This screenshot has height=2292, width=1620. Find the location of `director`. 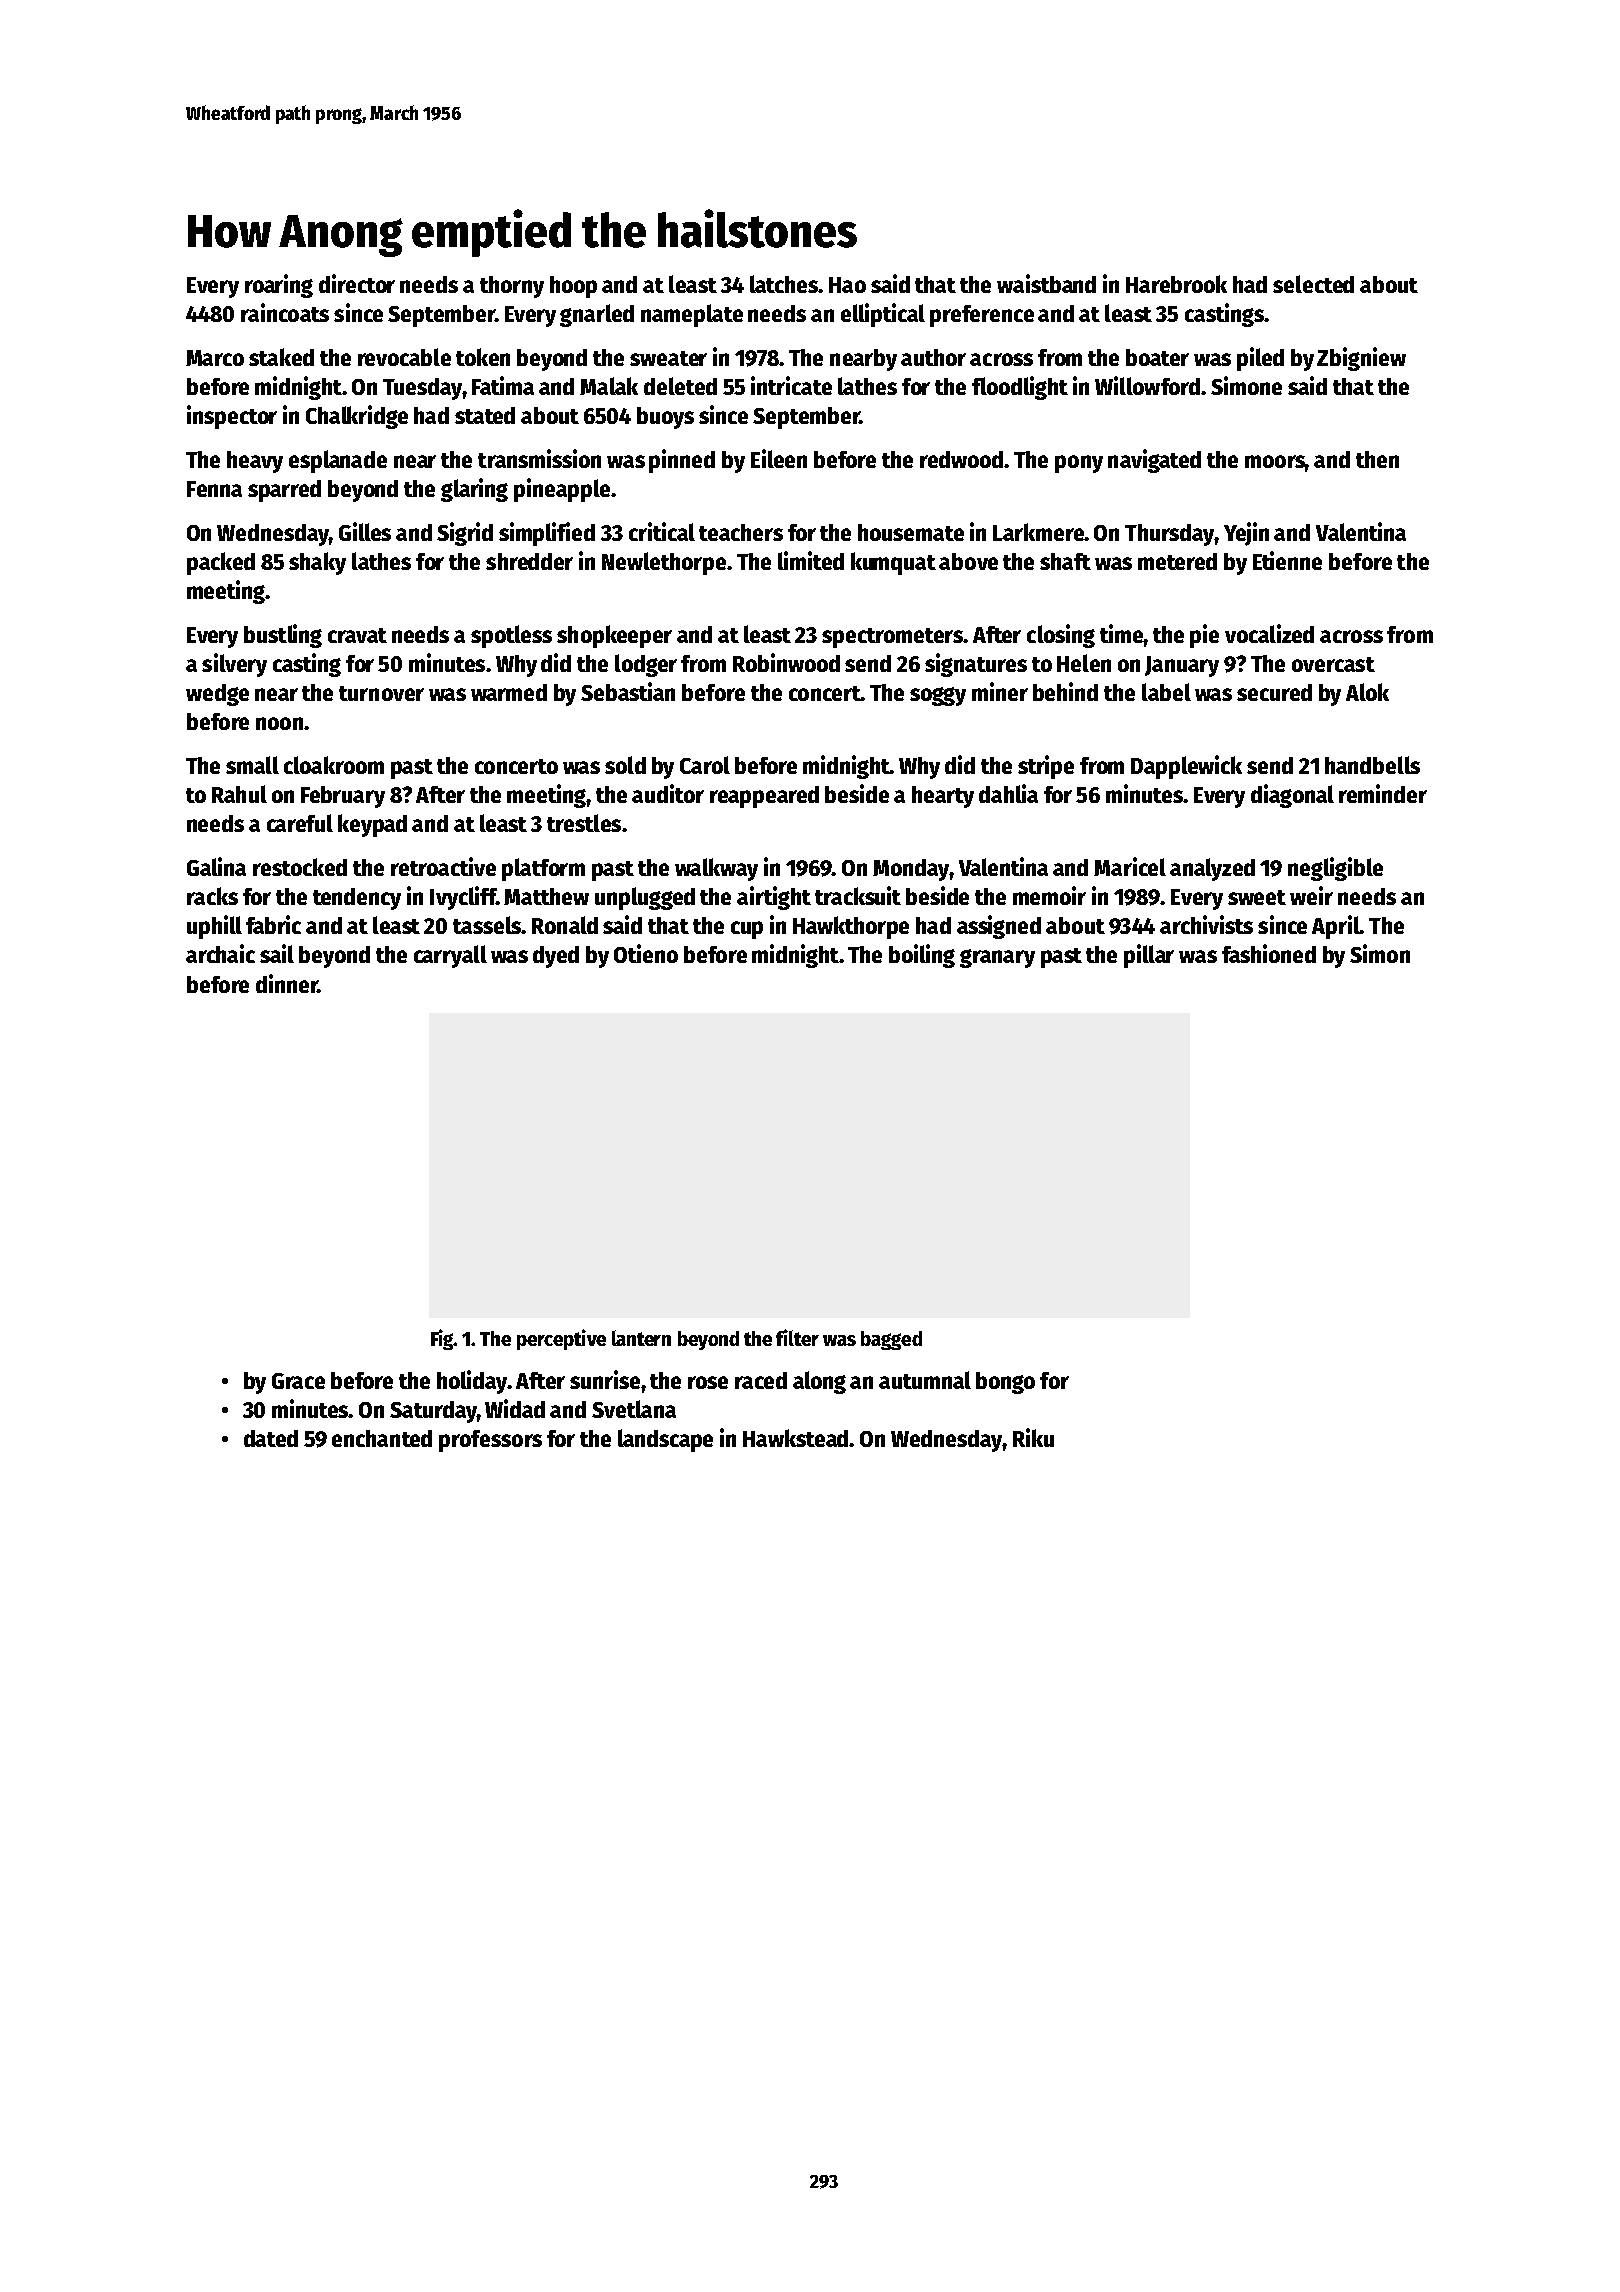

director is located at coordinates (357, 283).
